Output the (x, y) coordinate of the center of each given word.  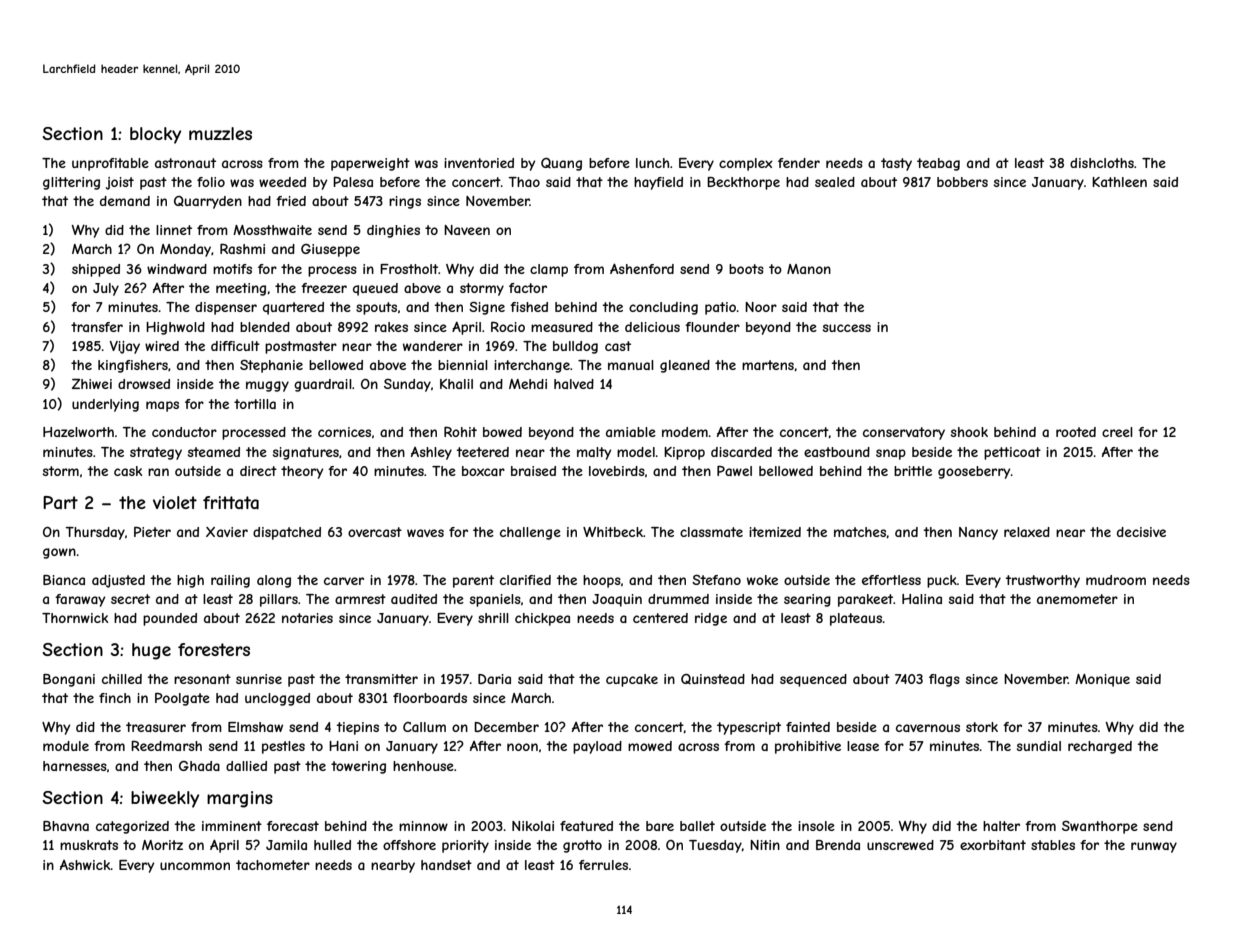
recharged (1100, 747)
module (66, 746)
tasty (896, 164)
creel (1117, 432)
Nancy (978, 533)
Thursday (95, 533)
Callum (424, 727)
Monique (1102, 680)
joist (120, 183)
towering (358, 767)
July (106, 289)
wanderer (433, 346)
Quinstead (713, 679)
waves (425, 533)
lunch (652, 163)
